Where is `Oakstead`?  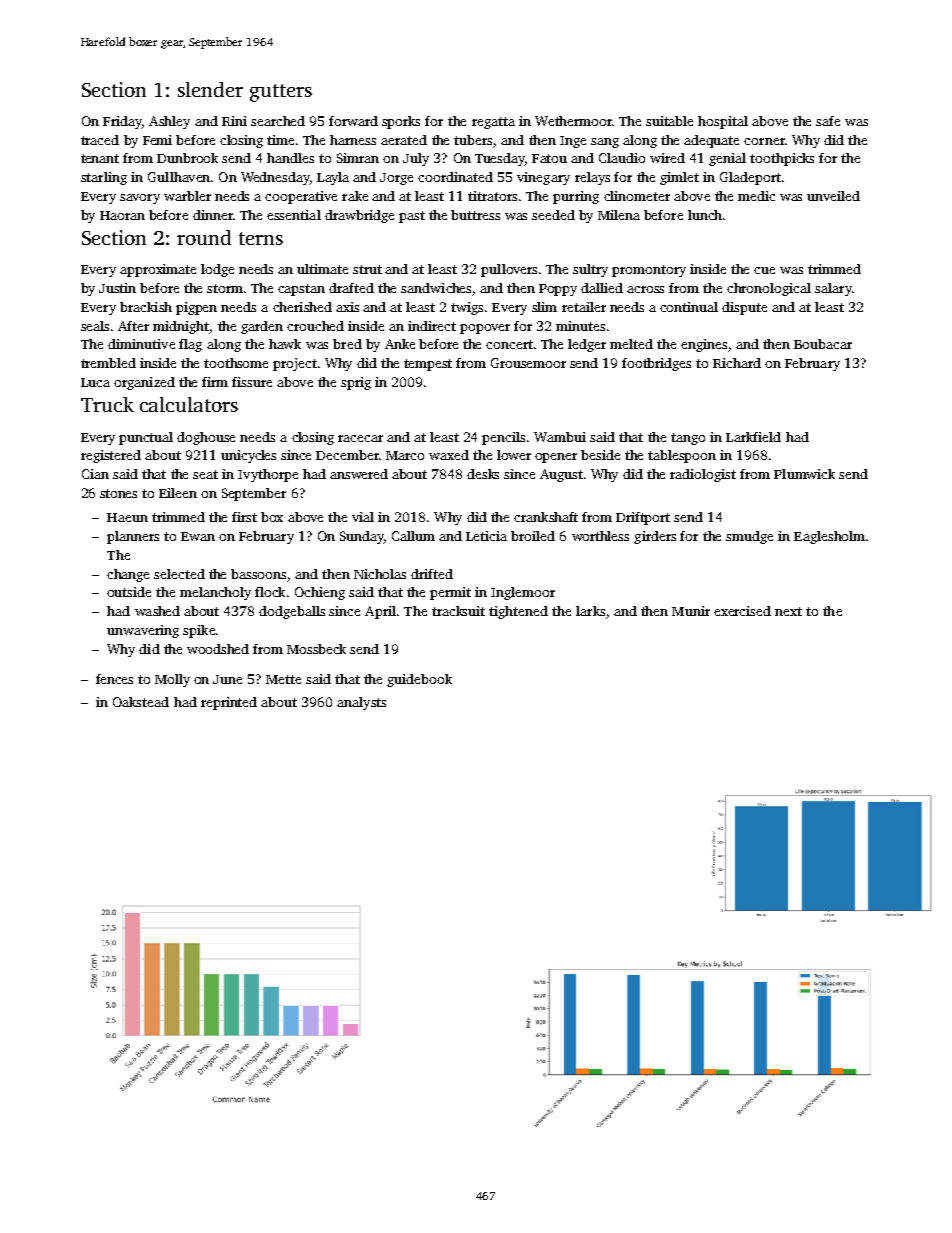 Oakstead is located at coordinates (141, 702).
